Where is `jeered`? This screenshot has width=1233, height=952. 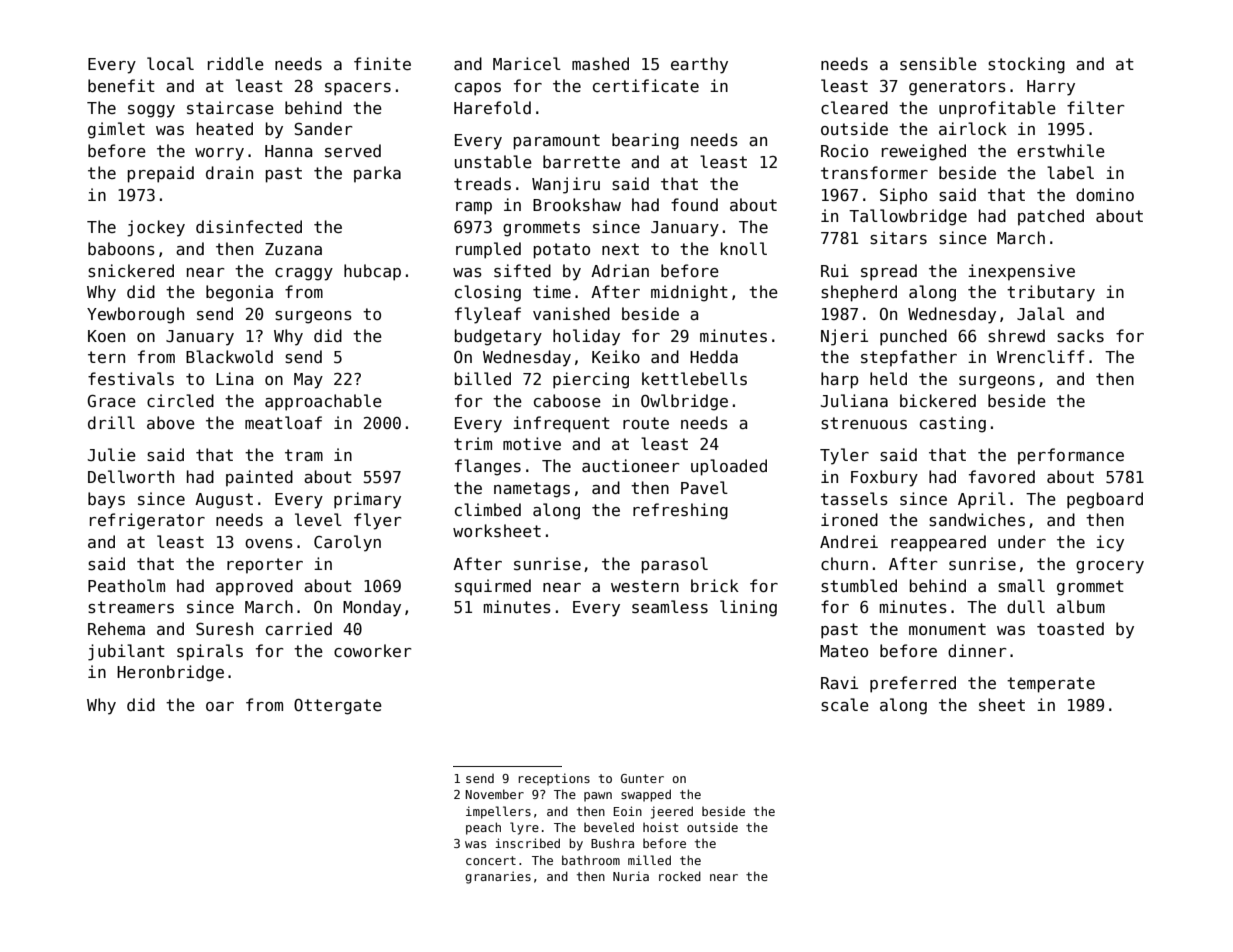 jeered is located at coordinates (672, 812).
